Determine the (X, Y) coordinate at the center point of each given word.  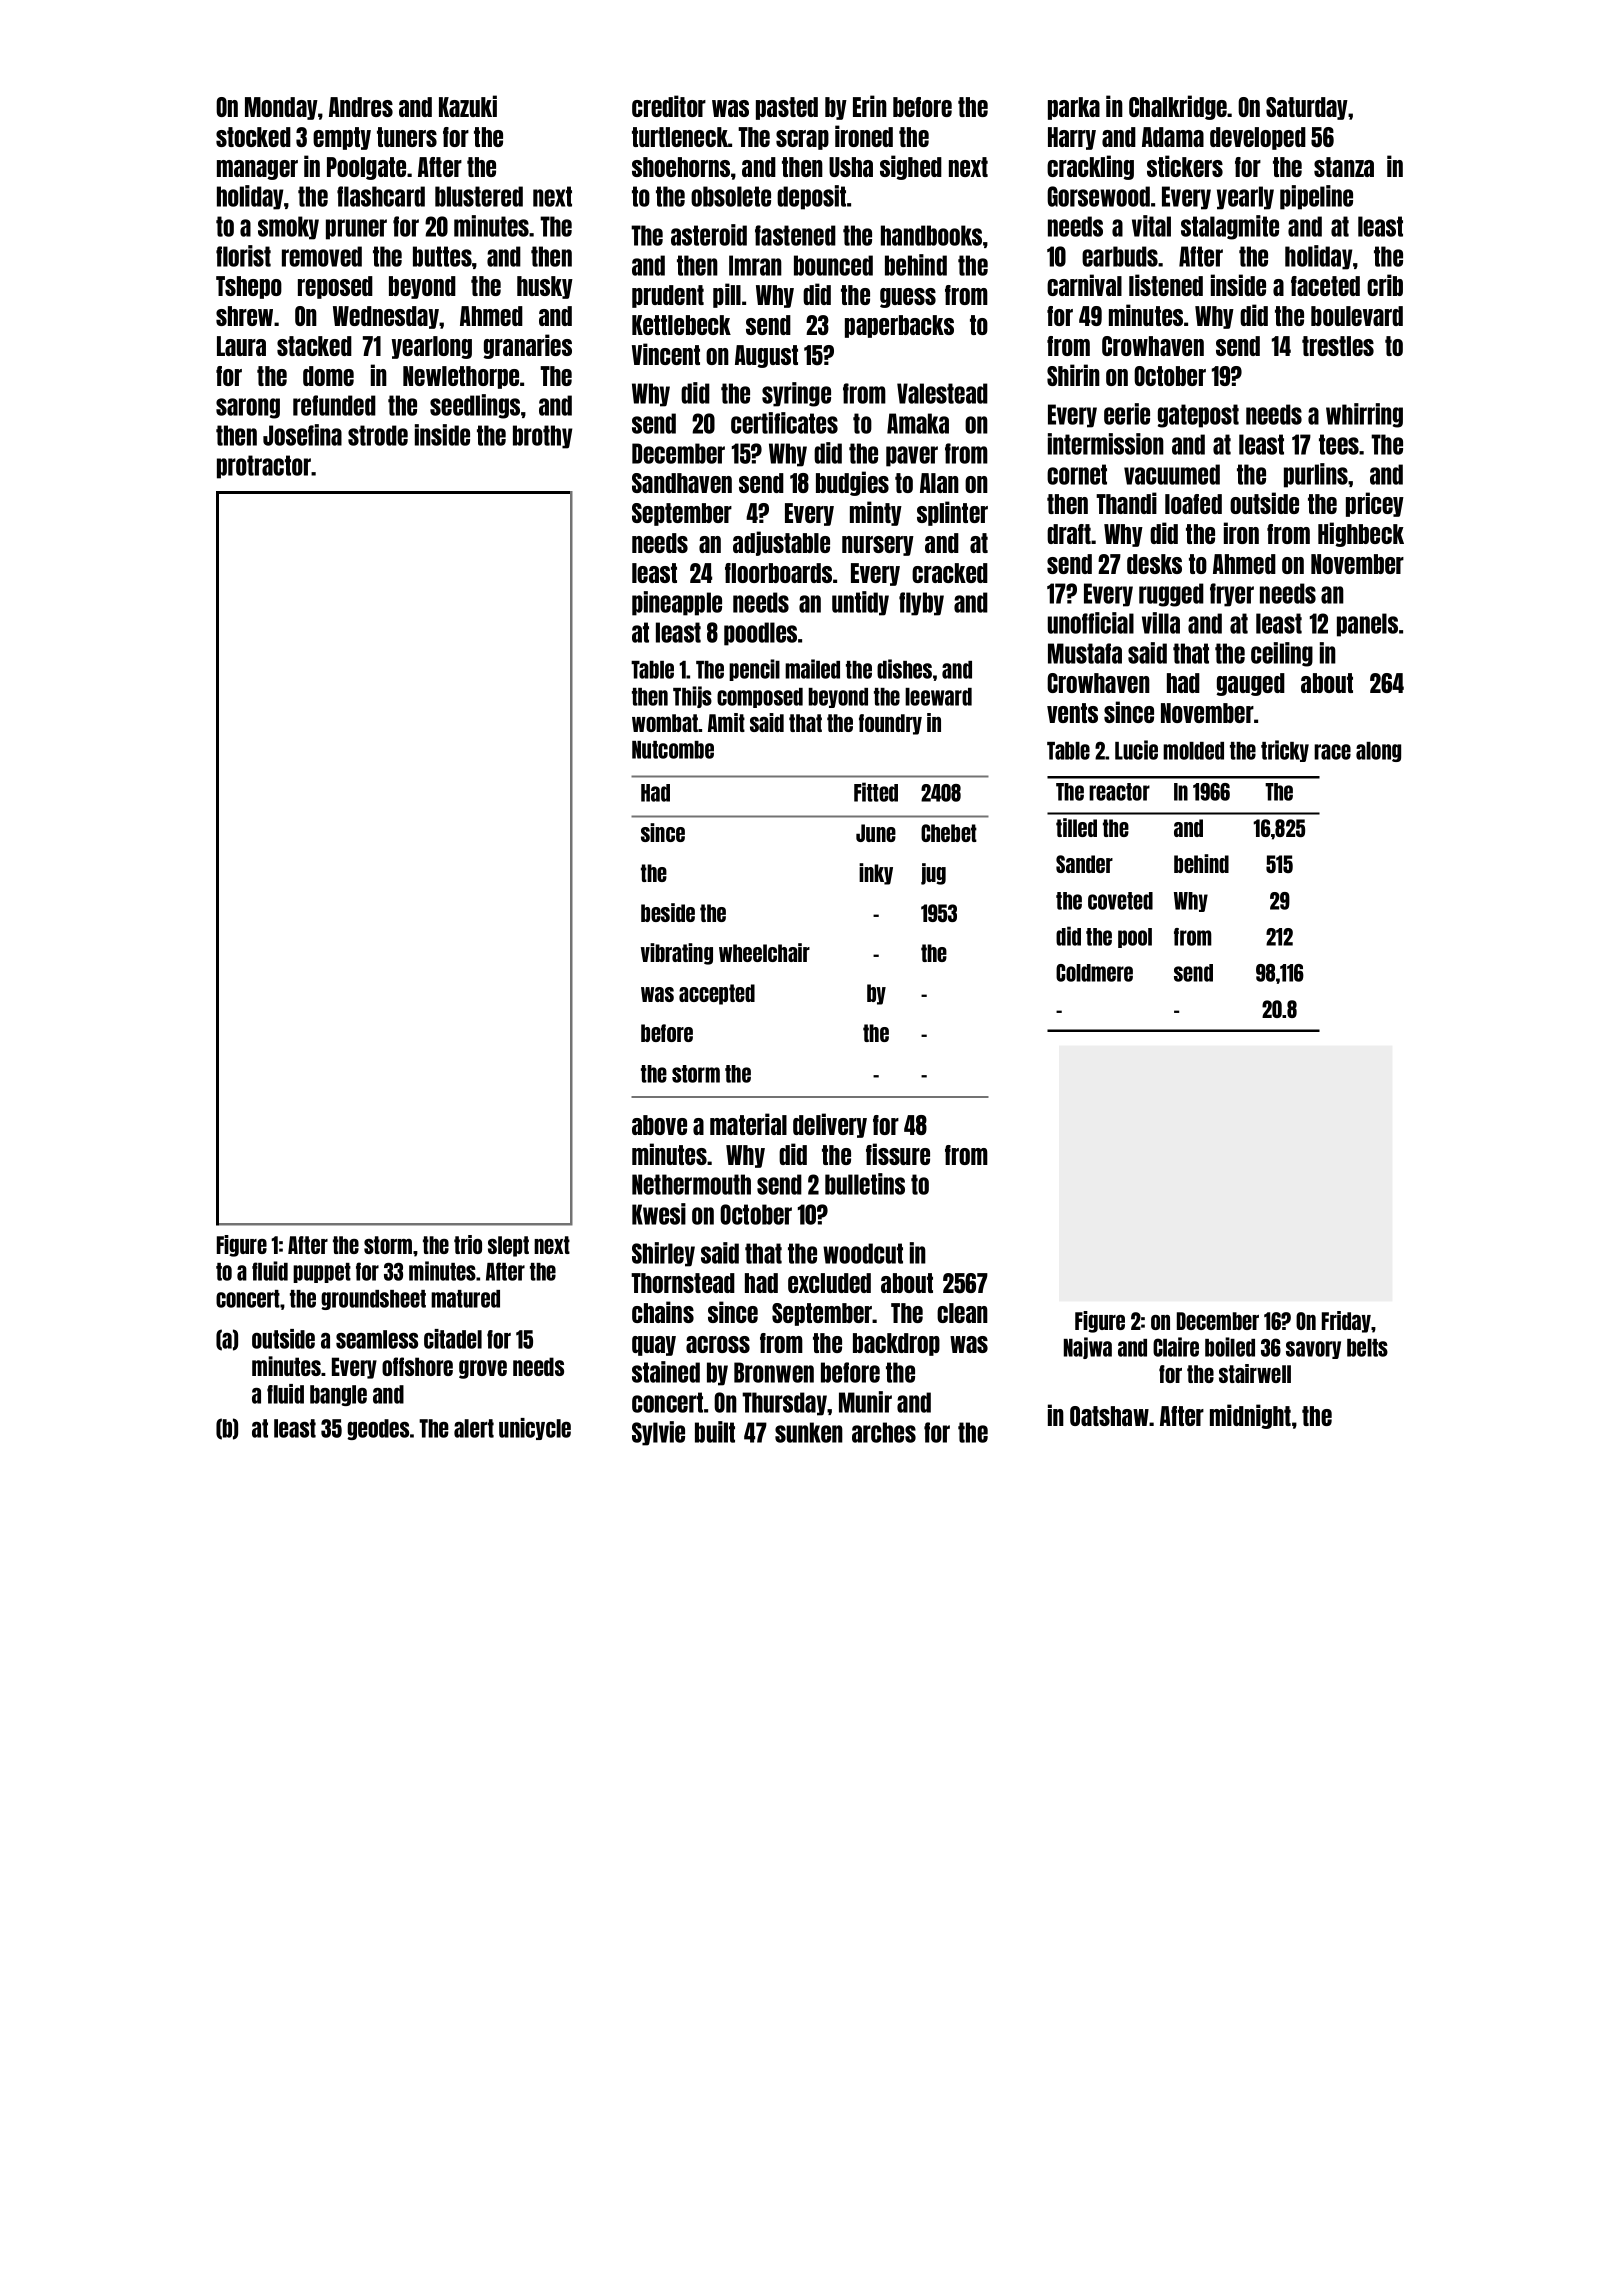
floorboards (778, 573)
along (1378, 752)
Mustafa (1085, 653)
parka (1074, 108)
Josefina (302, 435)
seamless (377, 1339)
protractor (264, 467)
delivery (830, 1125)
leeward (938, 697)
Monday (281, 108)
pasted (787, 108)
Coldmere (1094, 973)
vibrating (677, 954)
